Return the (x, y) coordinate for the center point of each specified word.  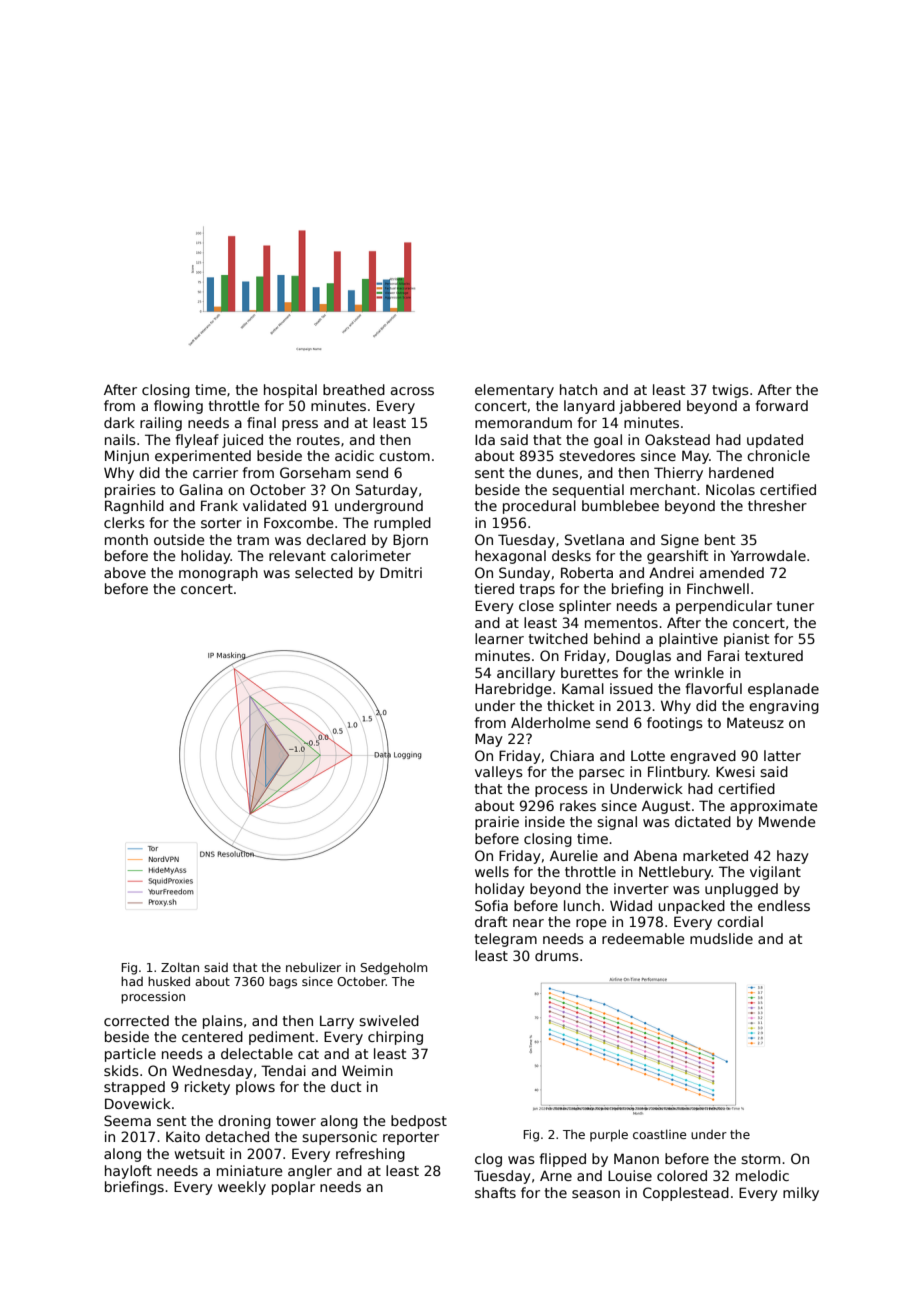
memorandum (523, 422)
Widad (631, 905)
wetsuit (200, 1153)
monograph (218, 574)
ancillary (526, 674)
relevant (297, 555)
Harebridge (513, 690)
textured (774, 655)
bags (283, 982)
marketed (715, 855)
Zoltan (180, 967)
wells (492, 871)
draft (491, 921)
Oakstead (677, 439)
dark (119, 422)
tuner (795, 606)
